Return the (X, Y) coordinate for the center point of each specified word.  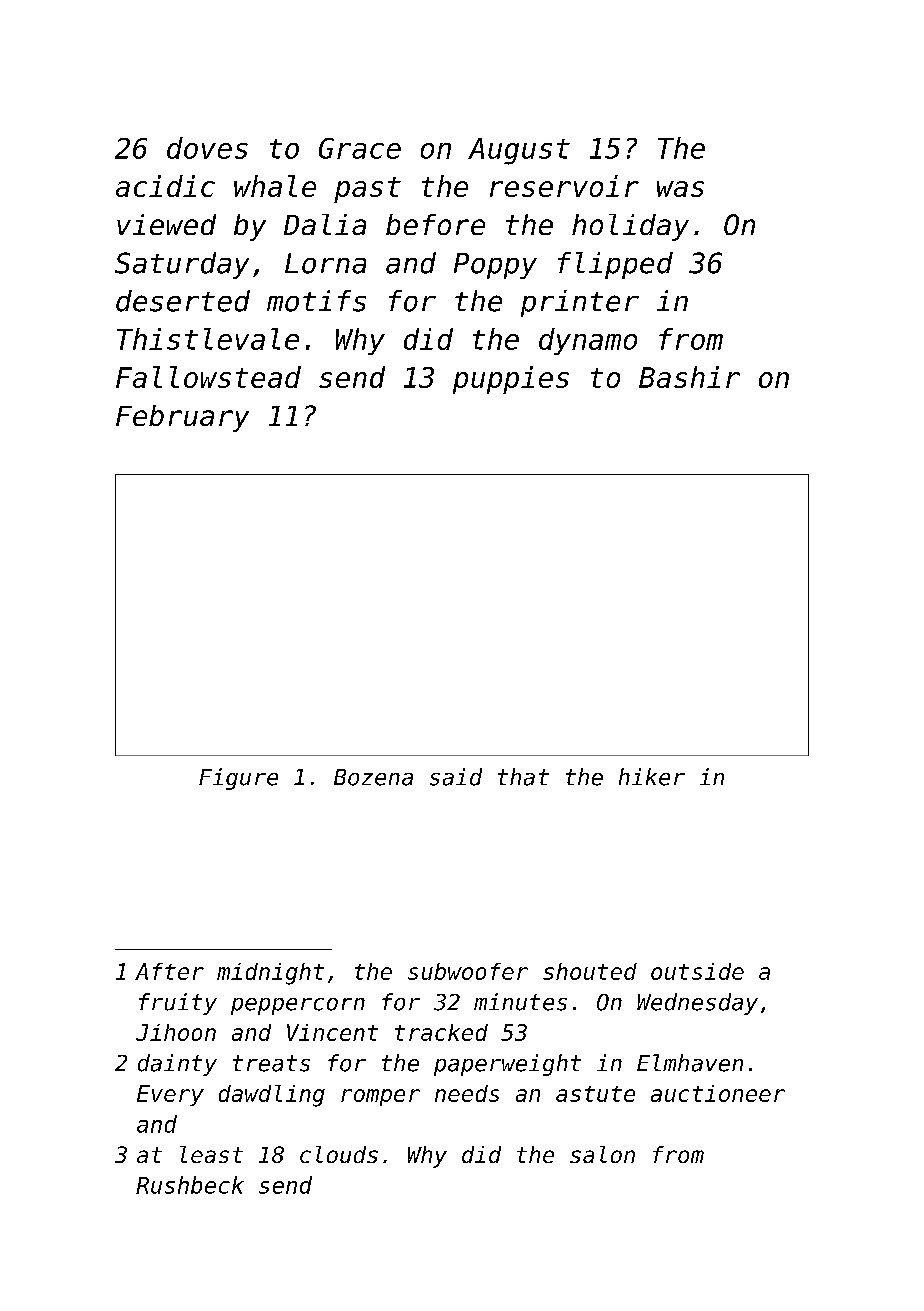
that (523, 777)
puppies (511, 380)
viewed (166, 224)
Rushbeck (190, 1185)
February (182, 418)
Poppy (495, 266)
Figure (238, 779)
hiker (652, 777)
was (680, 189)
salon (602, 1154)
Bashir (689, 377)
